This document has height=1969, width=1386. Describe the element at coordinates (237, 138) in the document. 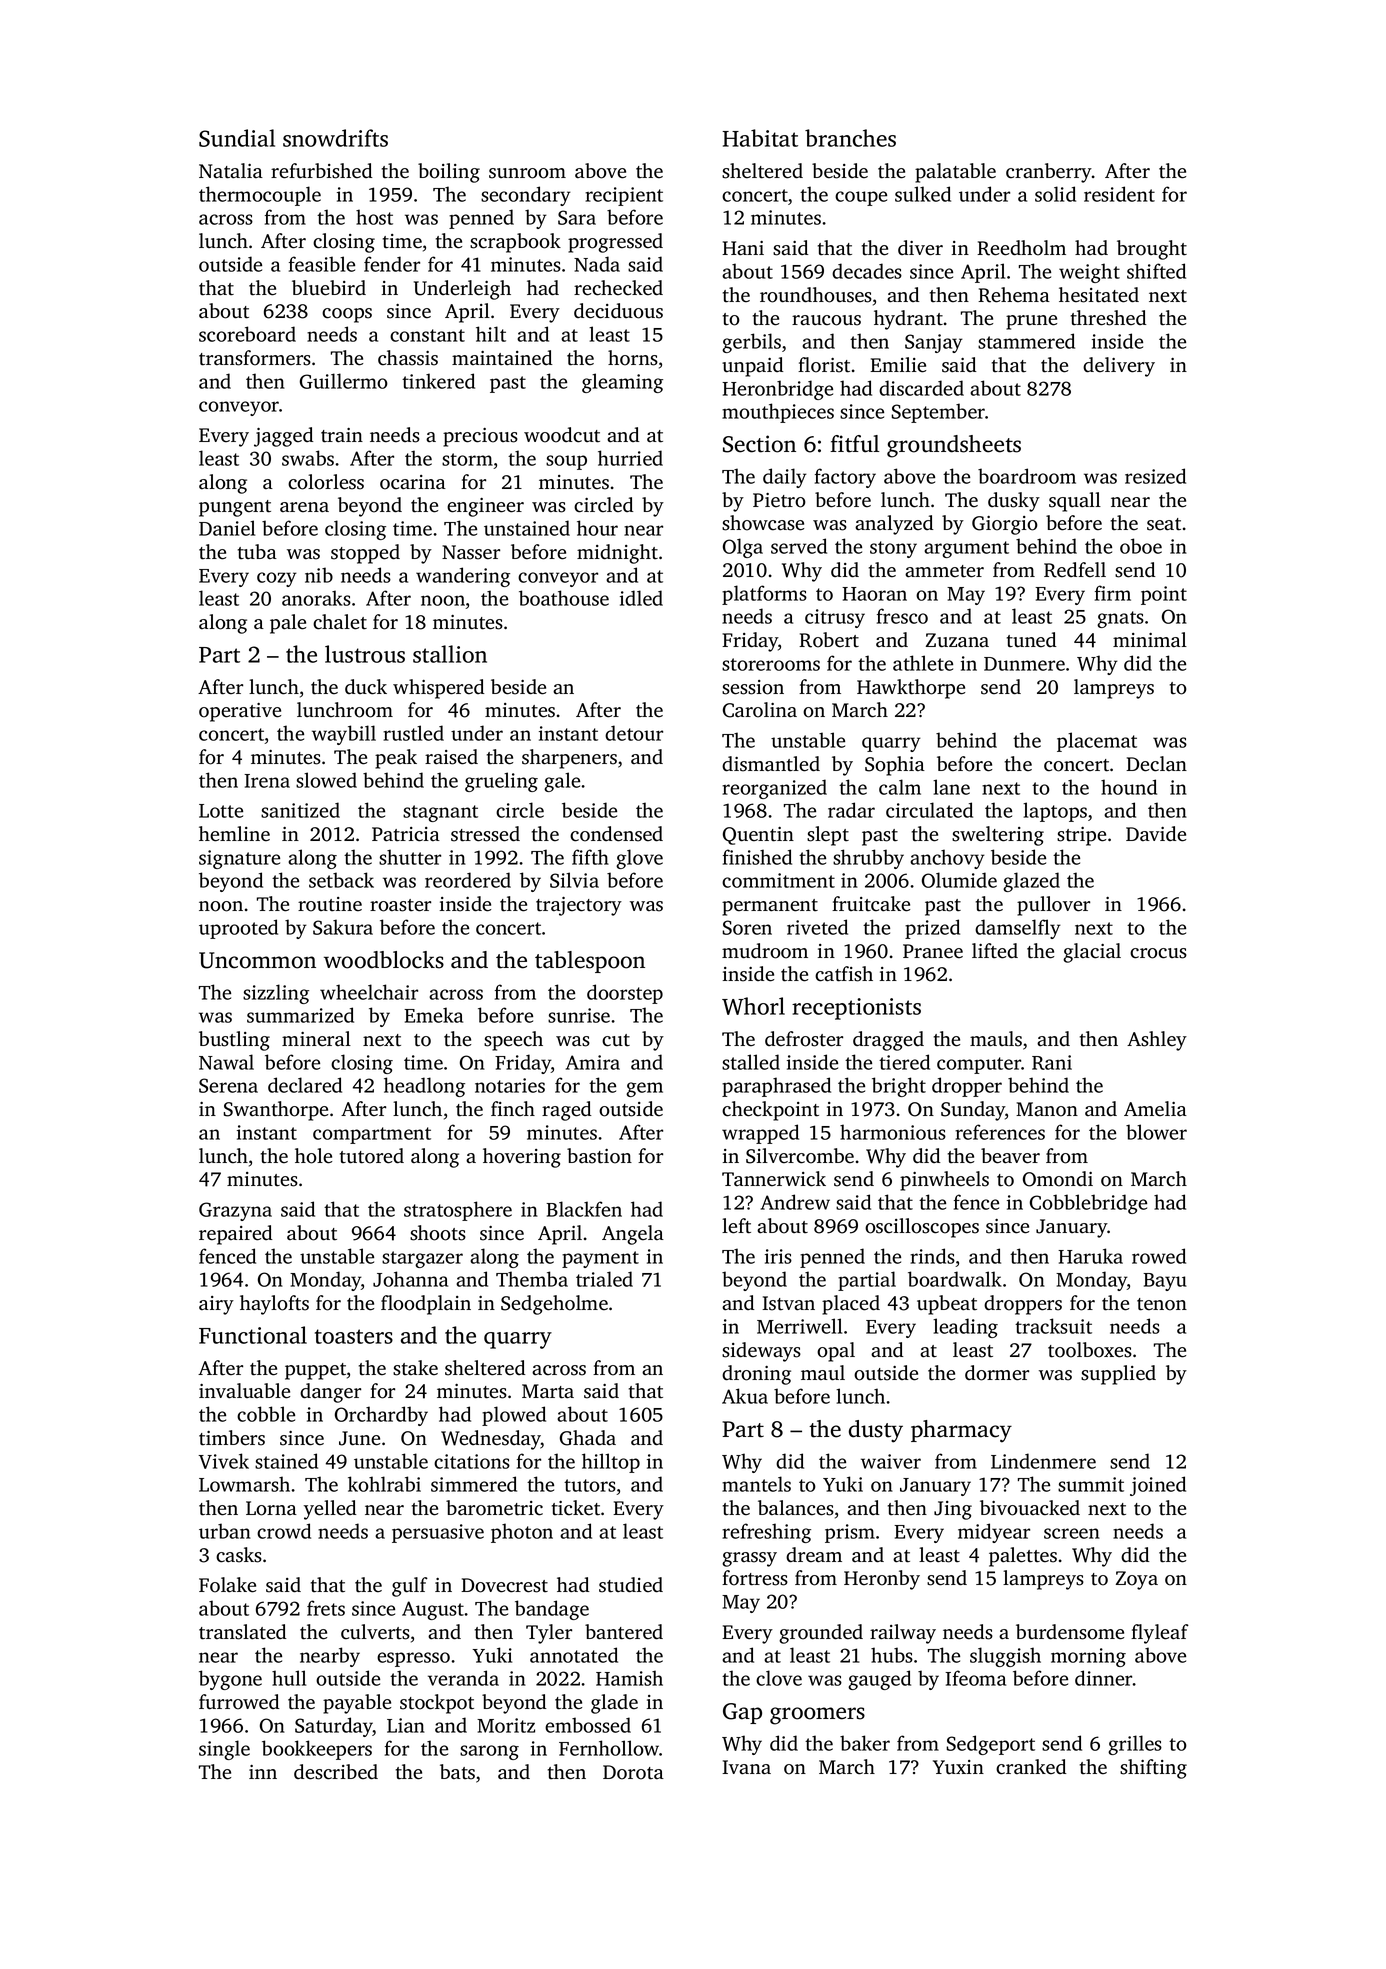

I see `Sundial` at that location.
